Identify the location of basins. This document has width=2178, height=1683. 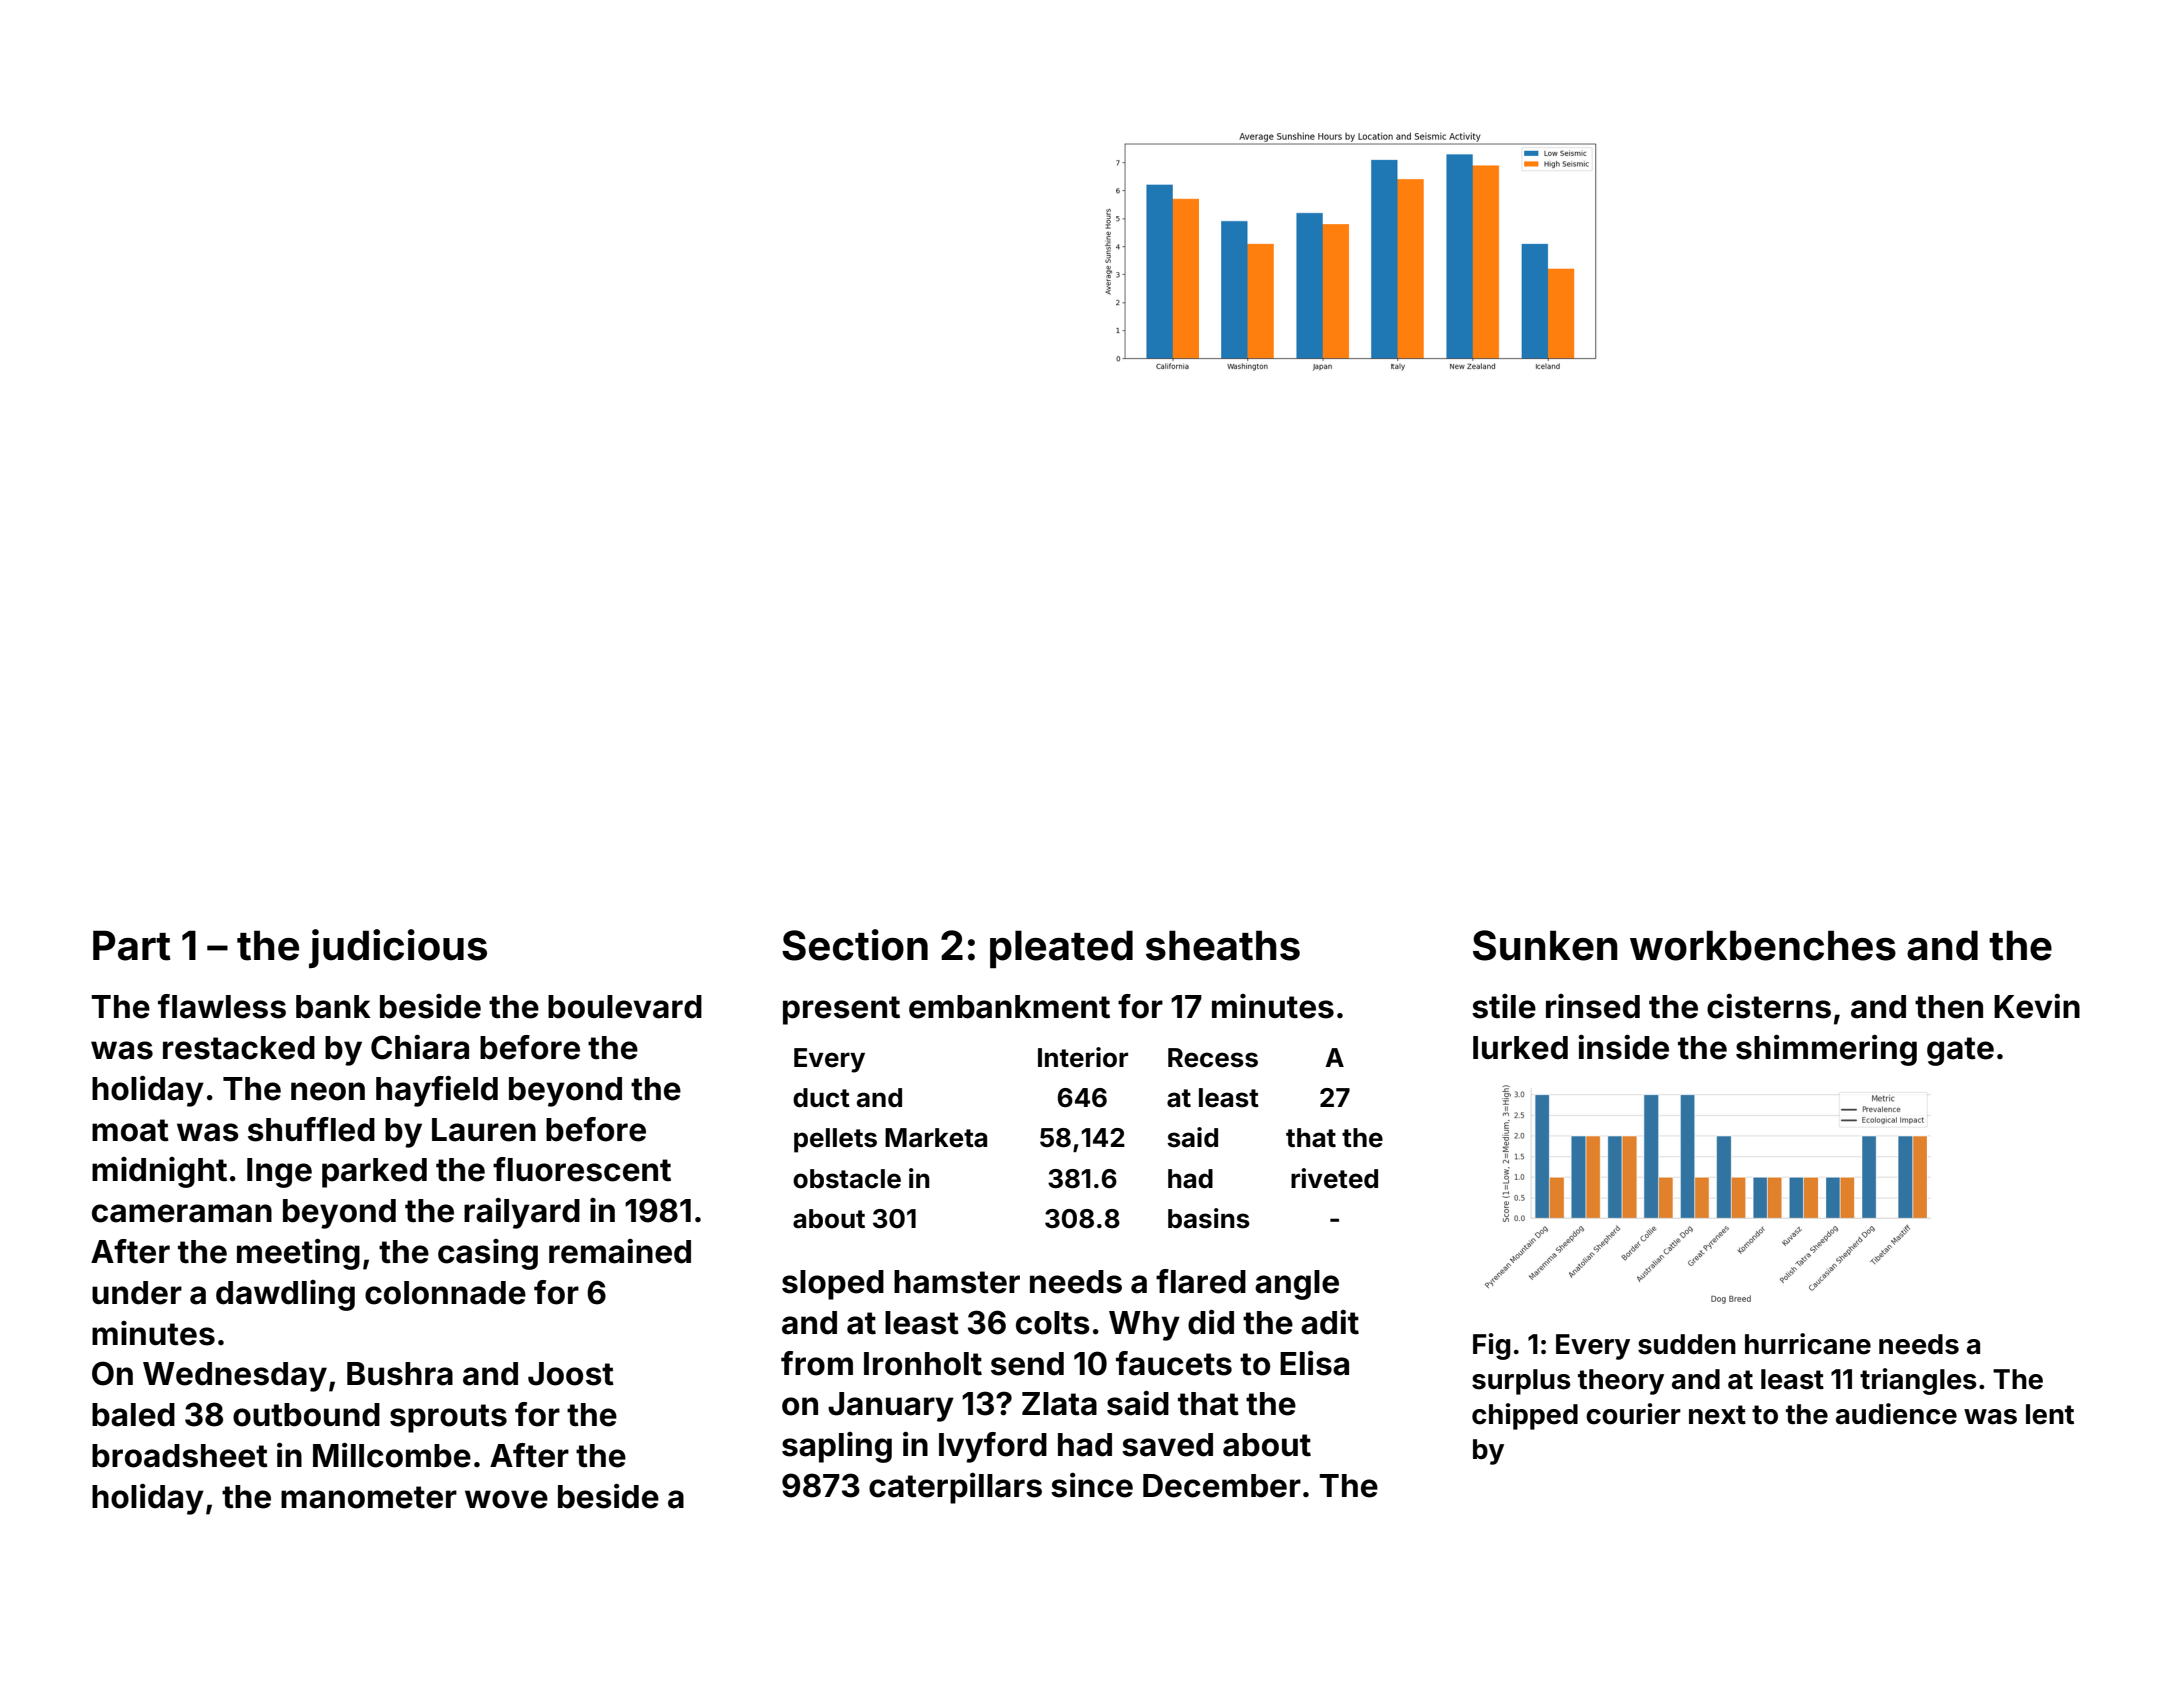
(1209, 1218).
